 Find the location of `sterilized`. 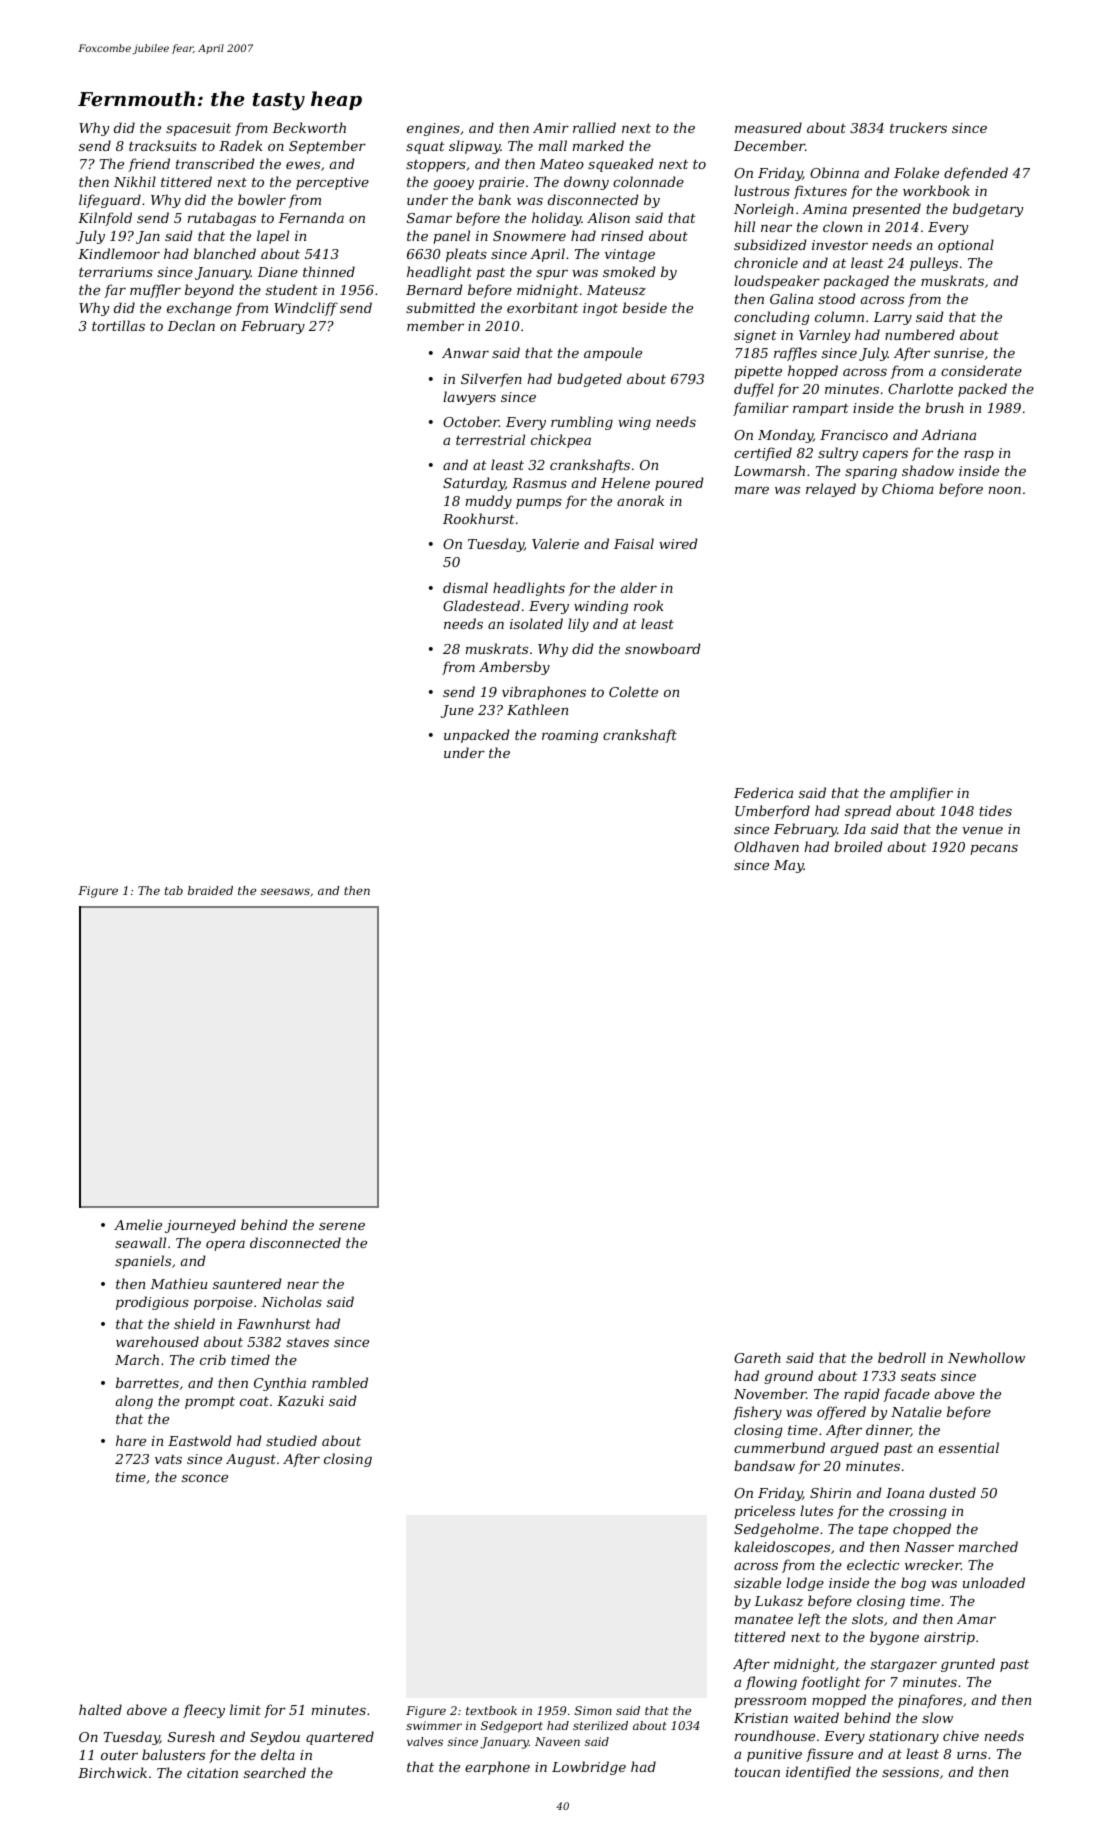

sterilized is located at coordinates (600, 1725).
